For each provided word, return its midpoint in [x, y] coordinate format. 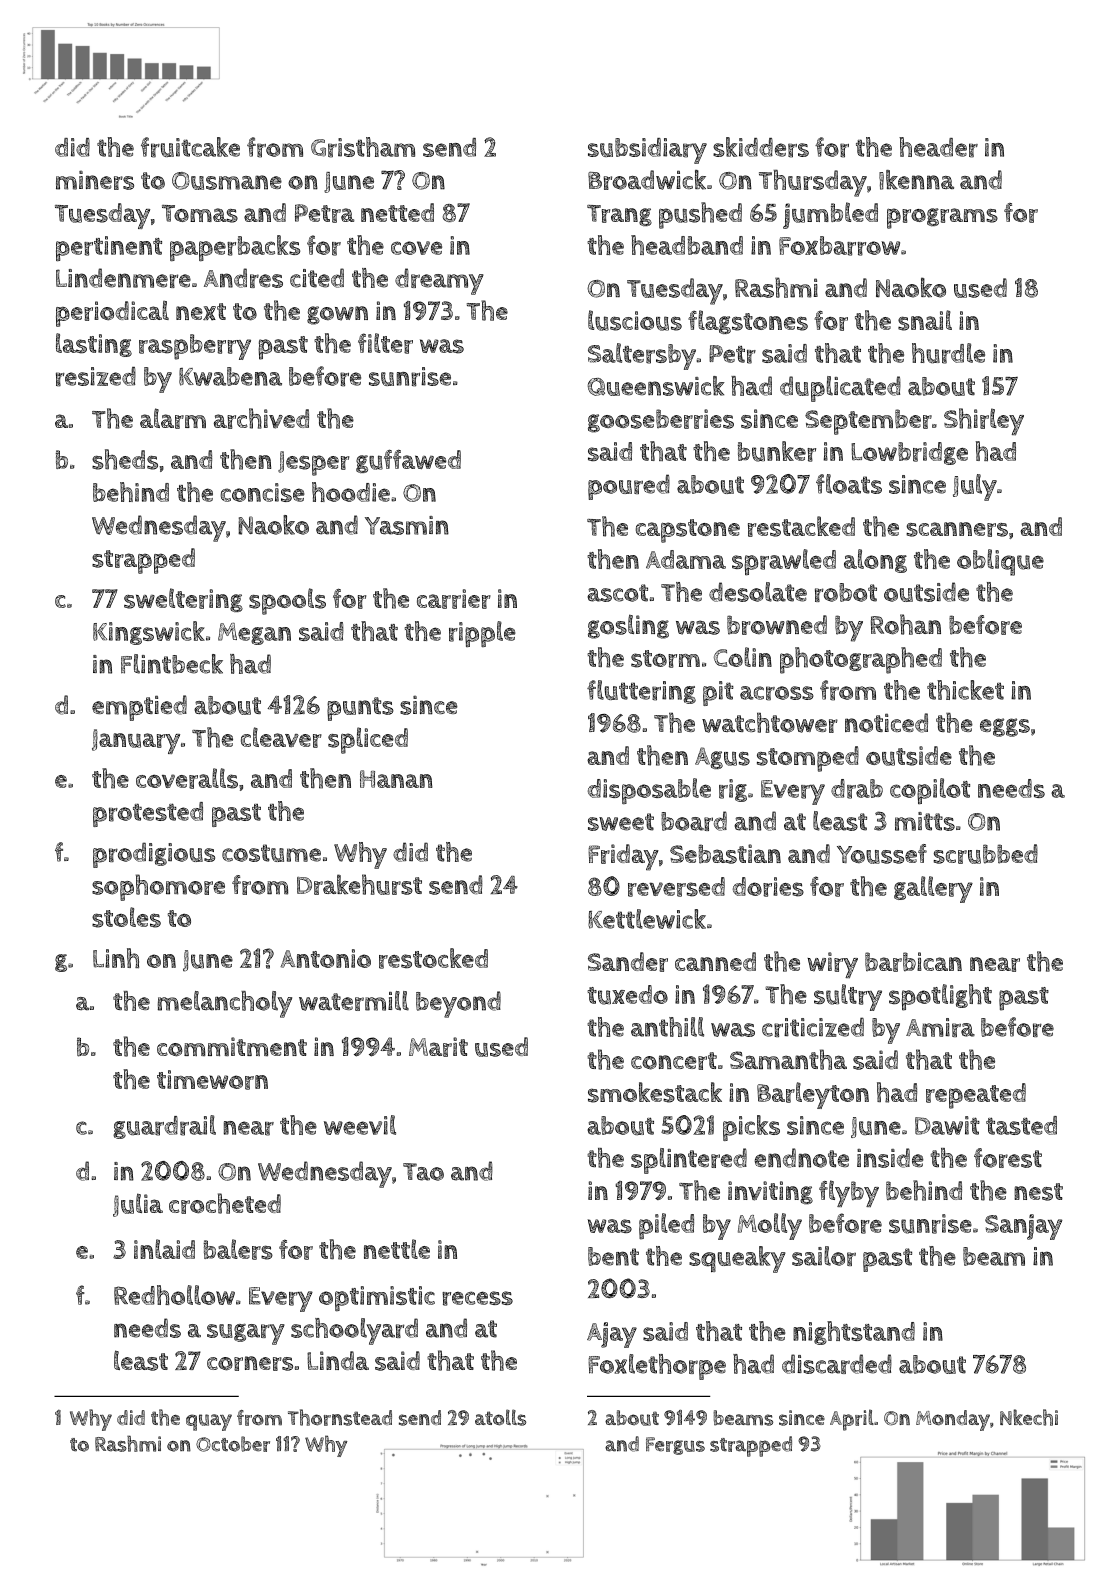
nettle [397, 1249]
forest [1008, 1158]
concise [263, 492]
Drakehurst [359, 884]
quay [209, 1422]
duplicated [840, 389]
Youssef [882, 854]
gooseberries [661, 421]
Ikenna [916, 180]
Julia [138, 1205]
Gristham [363, 147]
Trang [619, 215]
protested [148, 814]
